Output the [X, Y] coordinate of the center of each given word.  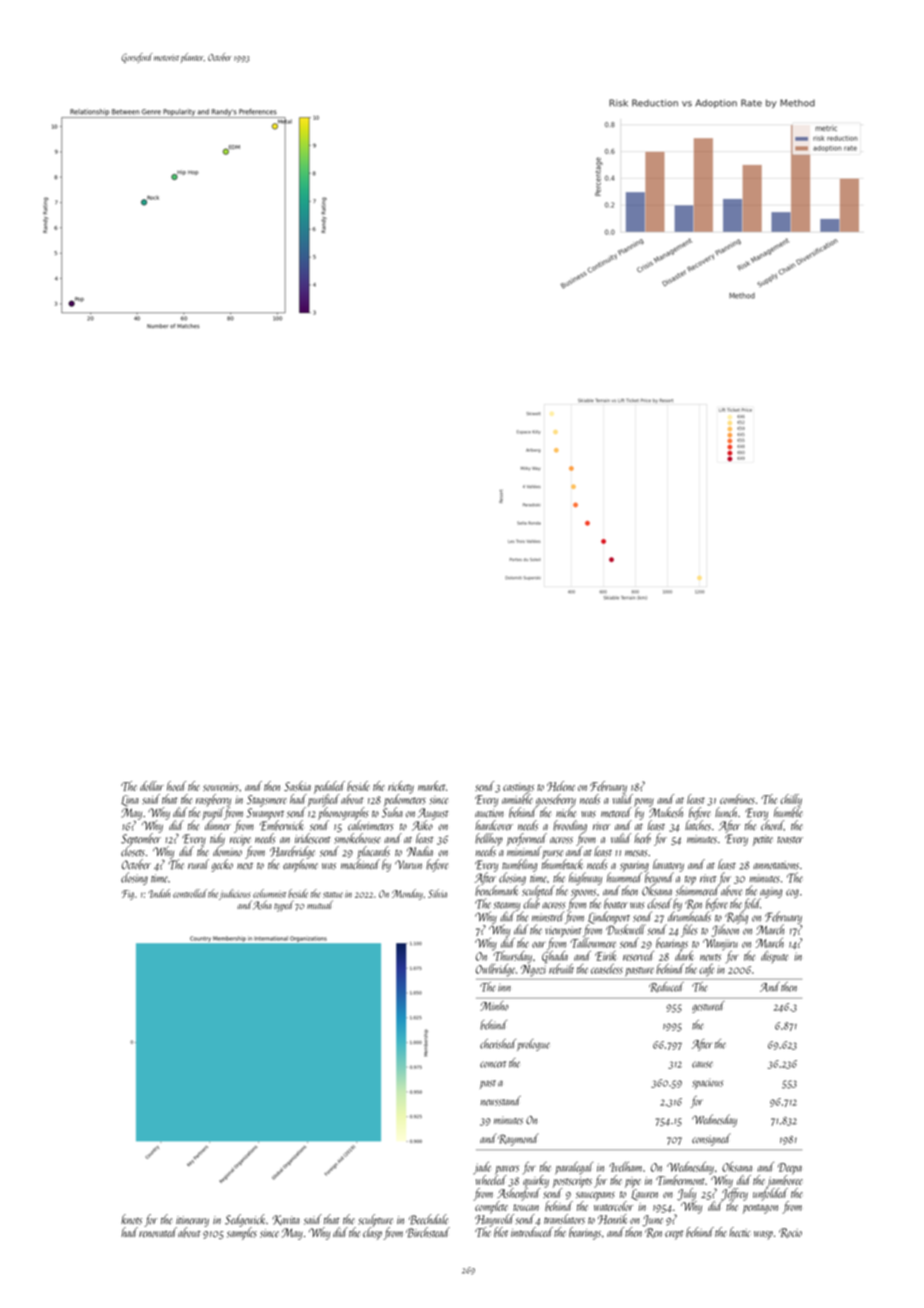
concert [493, 1064]
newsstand [501, 1101]
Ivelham [625, 1167]
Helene [561, 786]
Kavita [286, 1220]
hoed [176, 786]
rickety [401, 787]
